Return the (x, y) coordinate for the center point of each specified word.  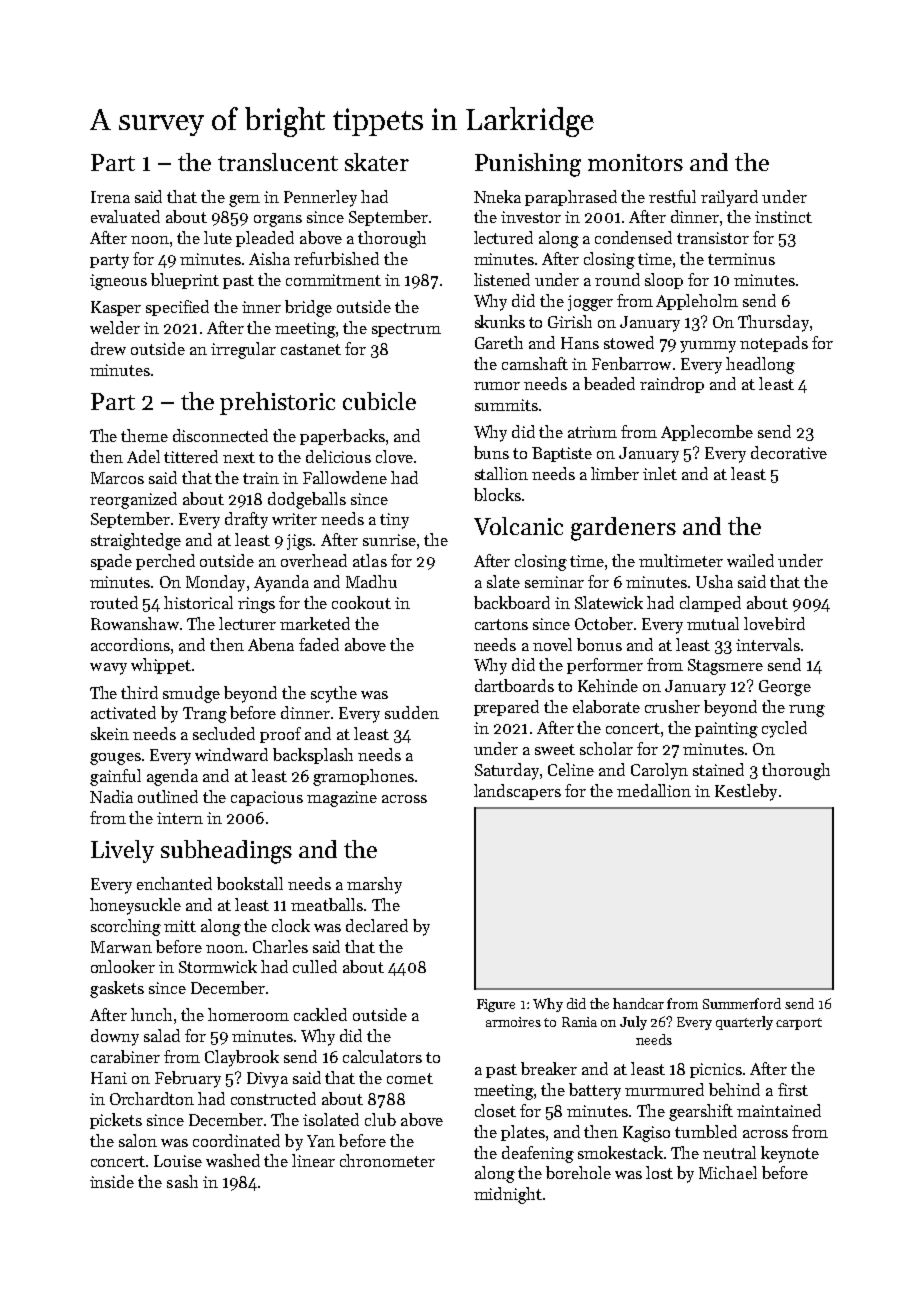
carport (799, 1024)
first (793, 1089)
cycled (784, 729)
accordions (130, 644)
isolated (331, 1119)
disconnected (220, 435)
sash (182, 1181)
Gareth (499, 342)
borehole (578, 1172)
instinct (783, 217)
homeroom (248, 1014)
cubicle (379, 401)
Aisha (269, 258)
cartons (501, 624)
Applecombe (707, 433)
